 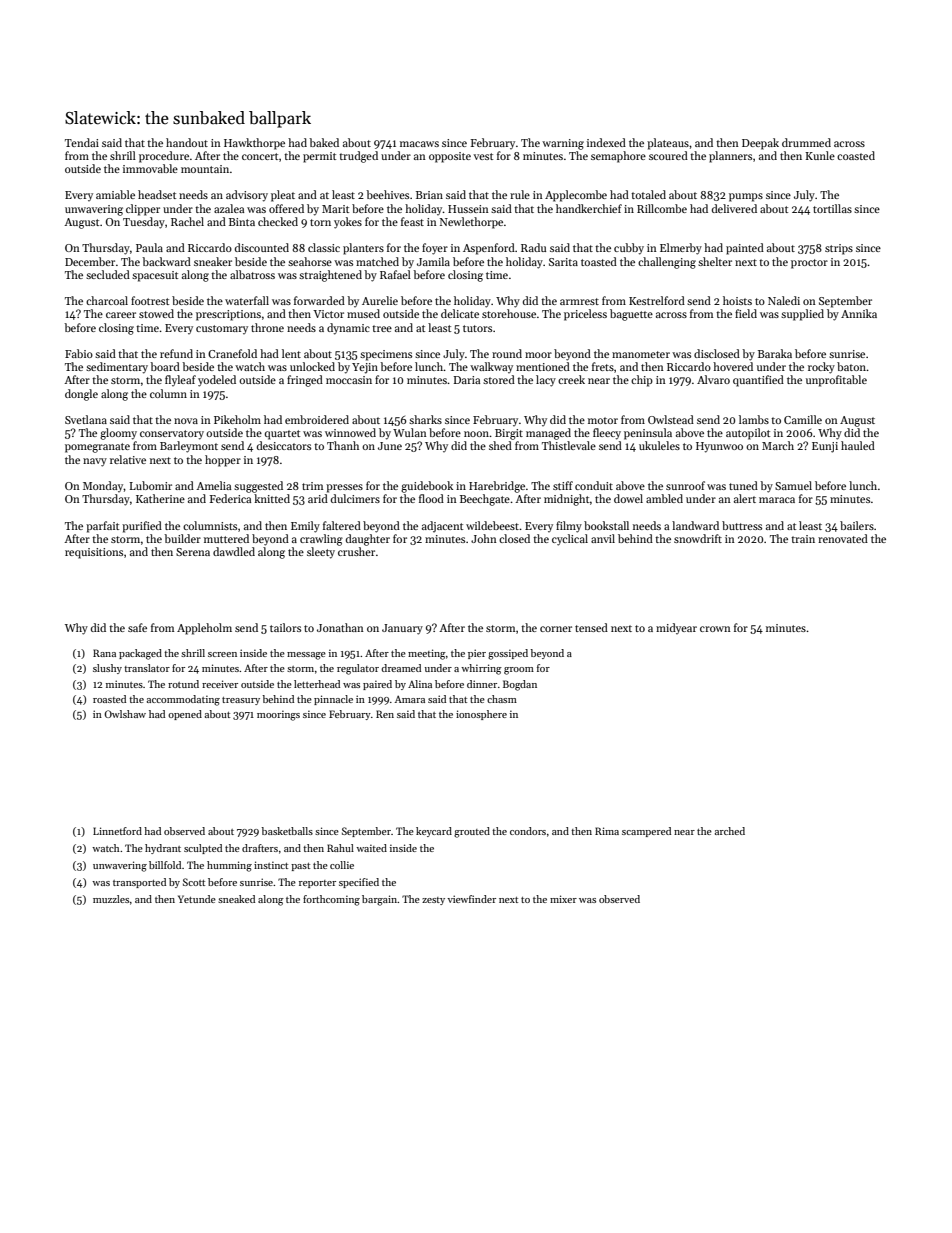 What do you see at coordinates (236, 899) in the screenshot?
I see `sneaked` at bounding box center [236, 899].
